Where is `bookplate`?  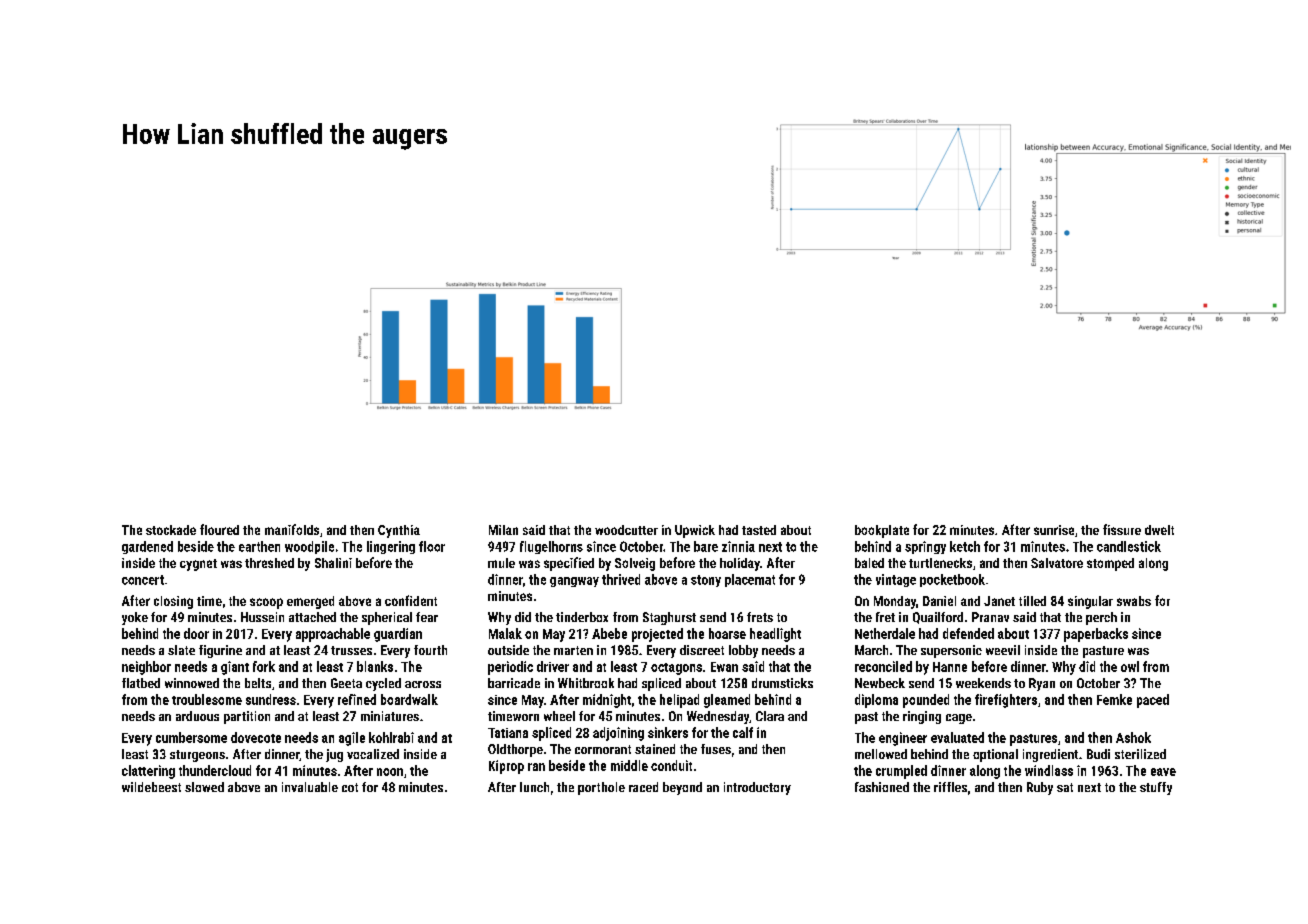
bookplate is located at coordinates (882, 531).
